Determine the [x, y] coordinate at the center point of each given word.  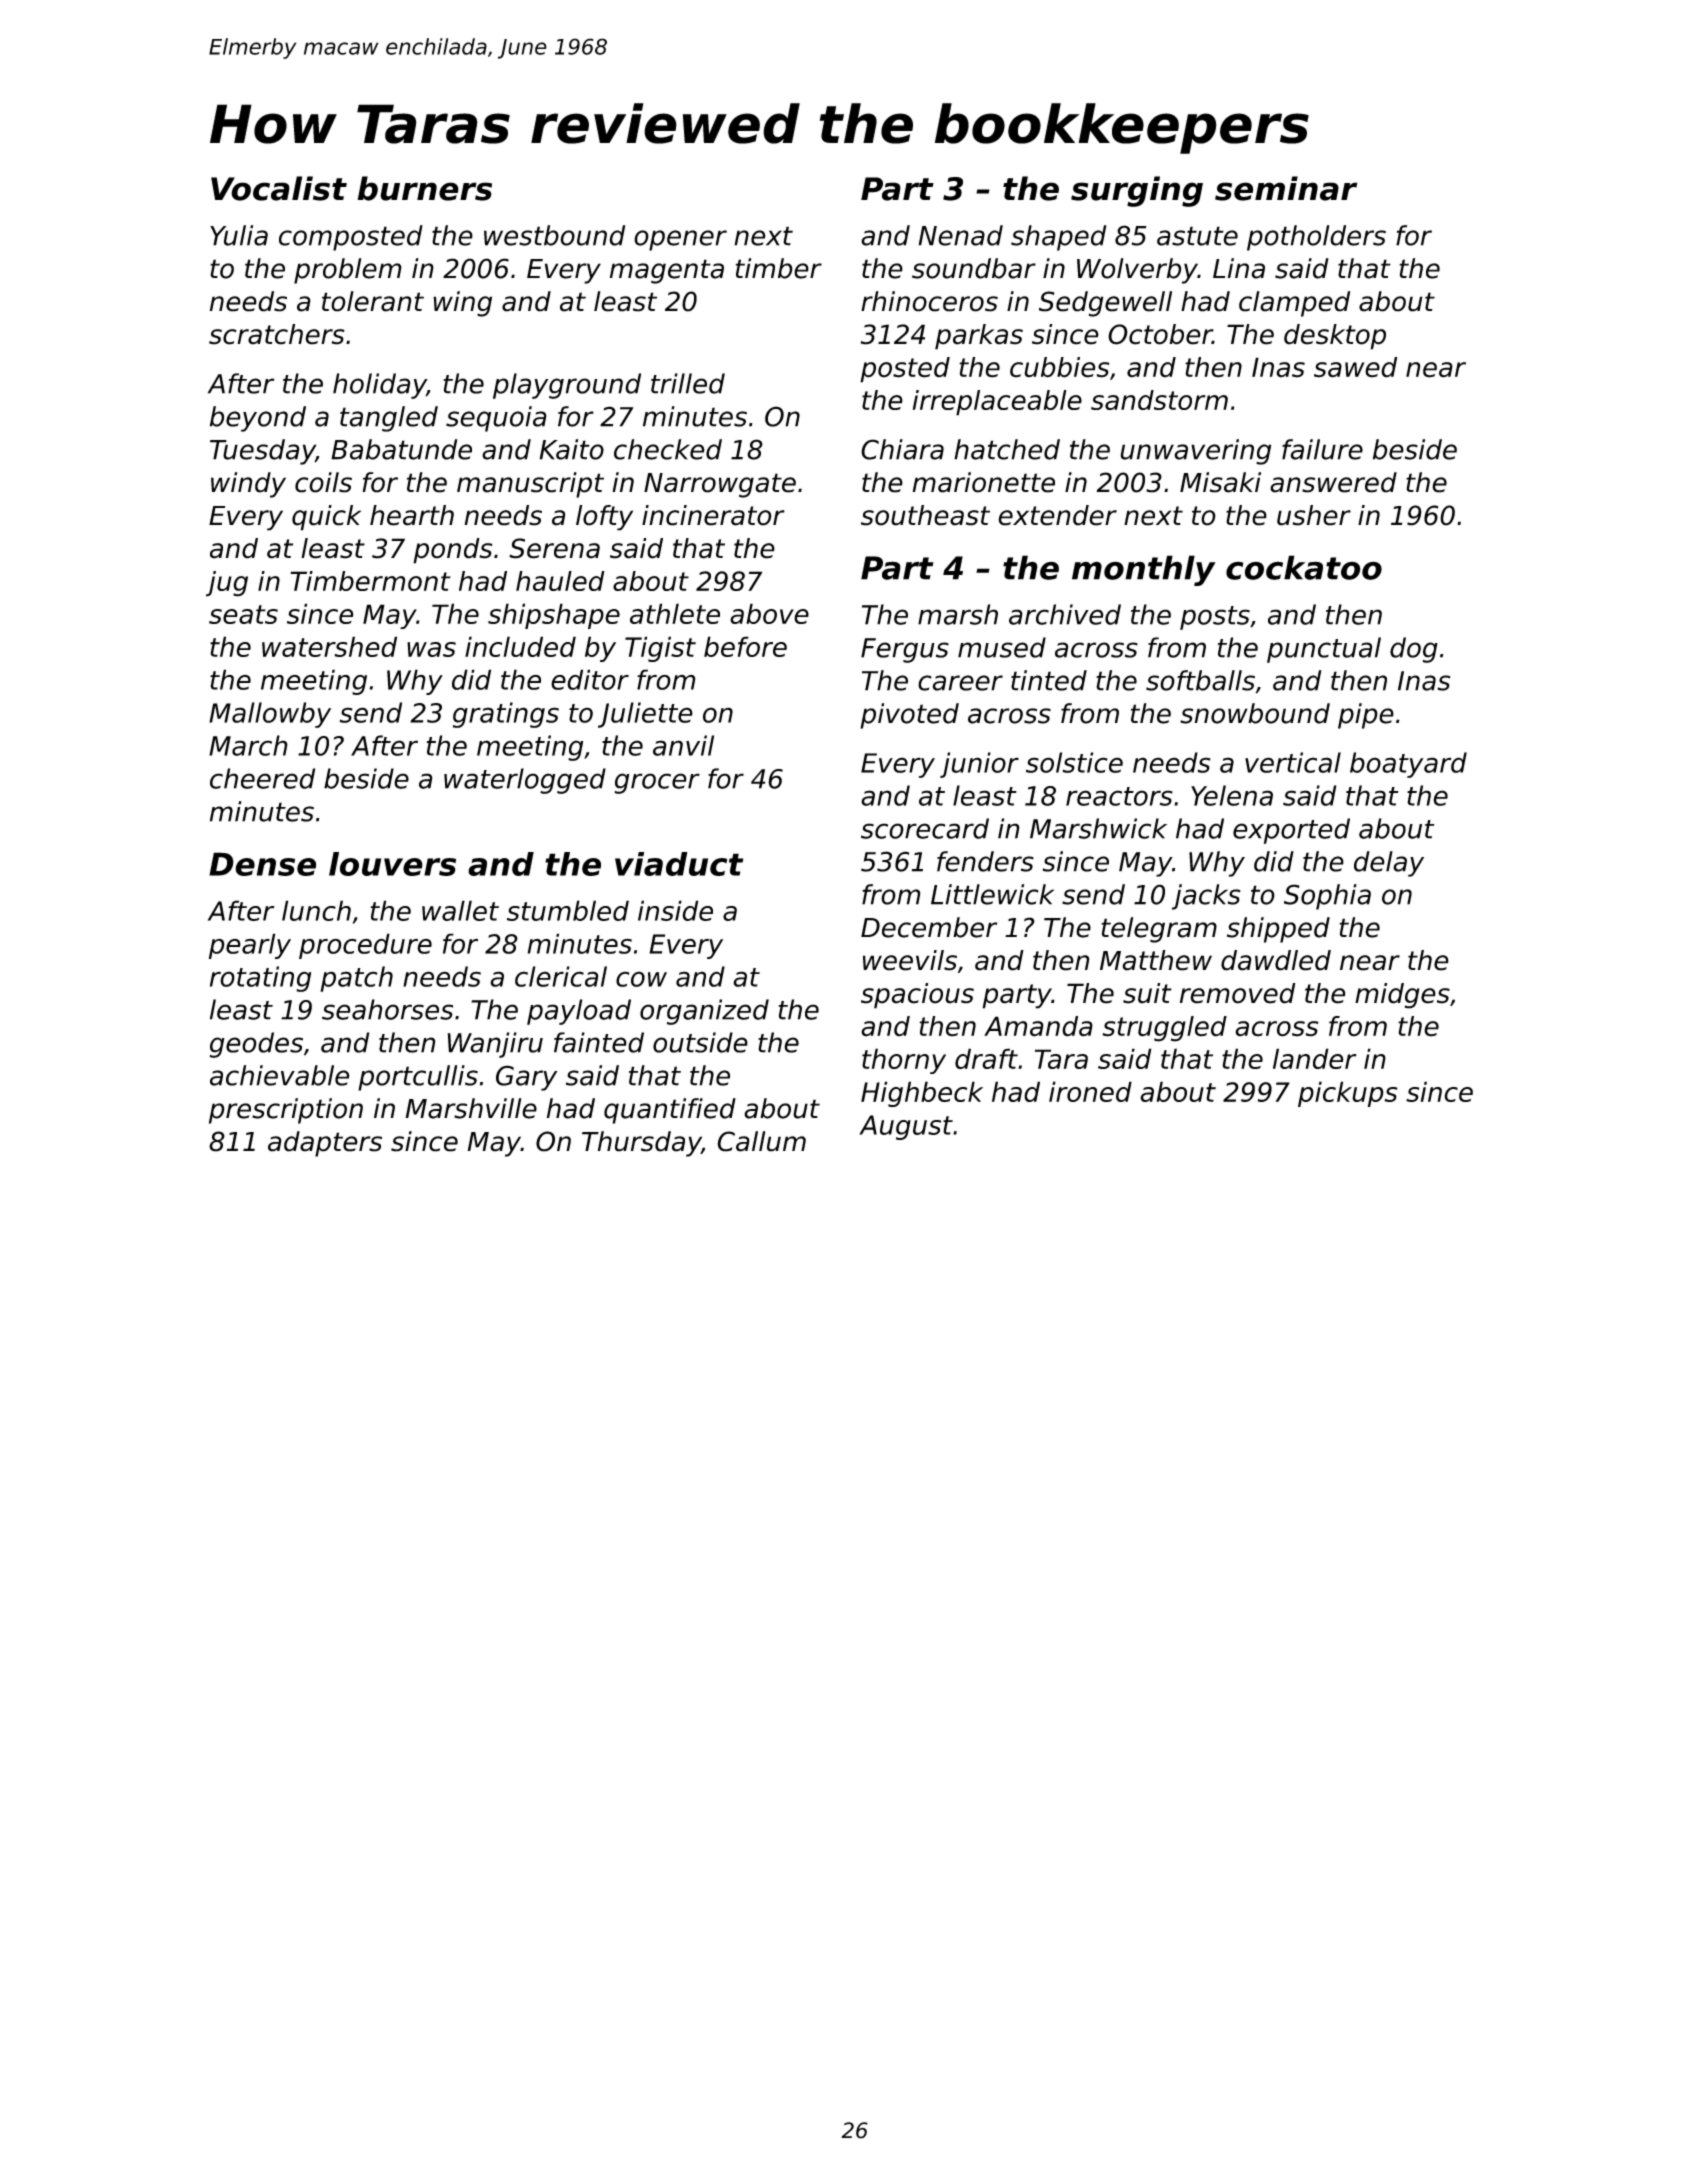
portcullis [418, 1078]
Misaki [1220, 482]
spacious [917, 996]
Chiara [902, 449]
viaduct [679, 864]
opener [680, 240]
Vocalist [279, 188]
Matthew [1156, 960]
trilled [688, 383]
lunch [316, 910]
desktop [1335, 337]
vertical [1293, 762]
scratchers [277, 334]
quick [326, 518]
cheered [262, 778]
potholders [1316, 238]
